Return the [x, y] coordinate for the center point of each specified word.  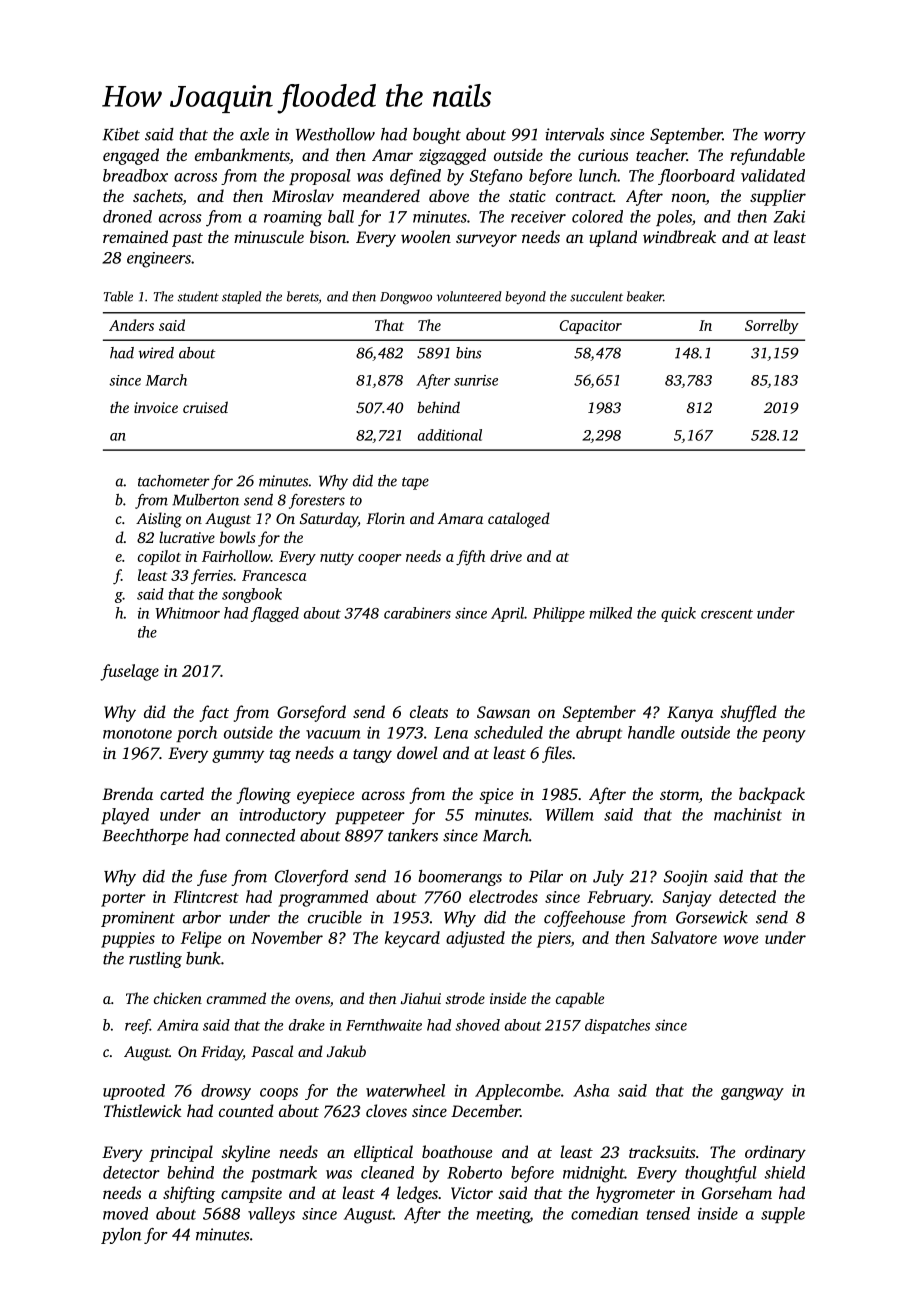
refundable [767, 156]
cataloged [519, 520]
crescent [727, 614]
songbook [252, 595]
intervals [574, 134]
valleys [271, 1215]
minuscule [269, 236]
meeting [503, 1216]
